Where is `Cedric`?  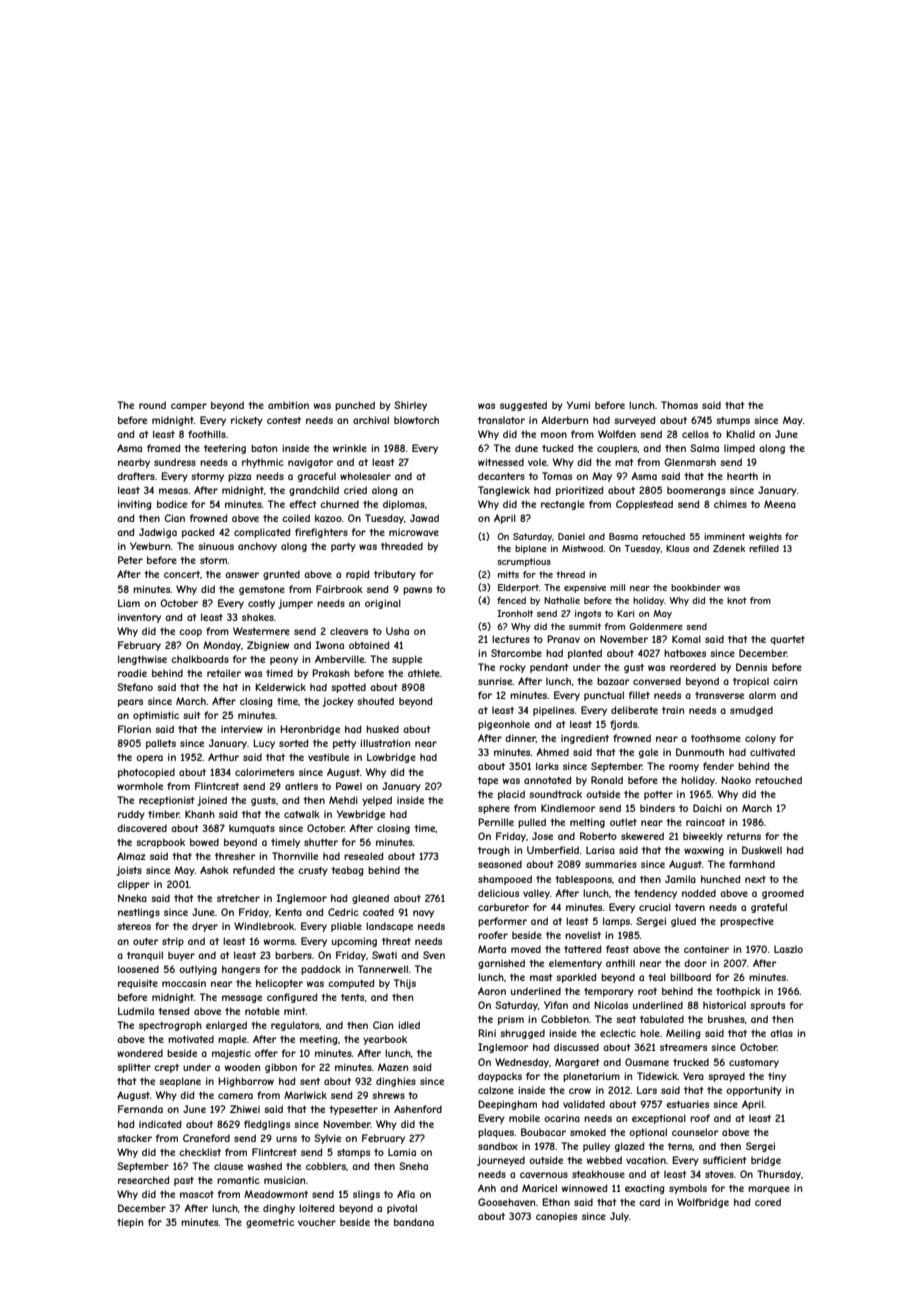
Cedric is located at coordinates (343, 912).
